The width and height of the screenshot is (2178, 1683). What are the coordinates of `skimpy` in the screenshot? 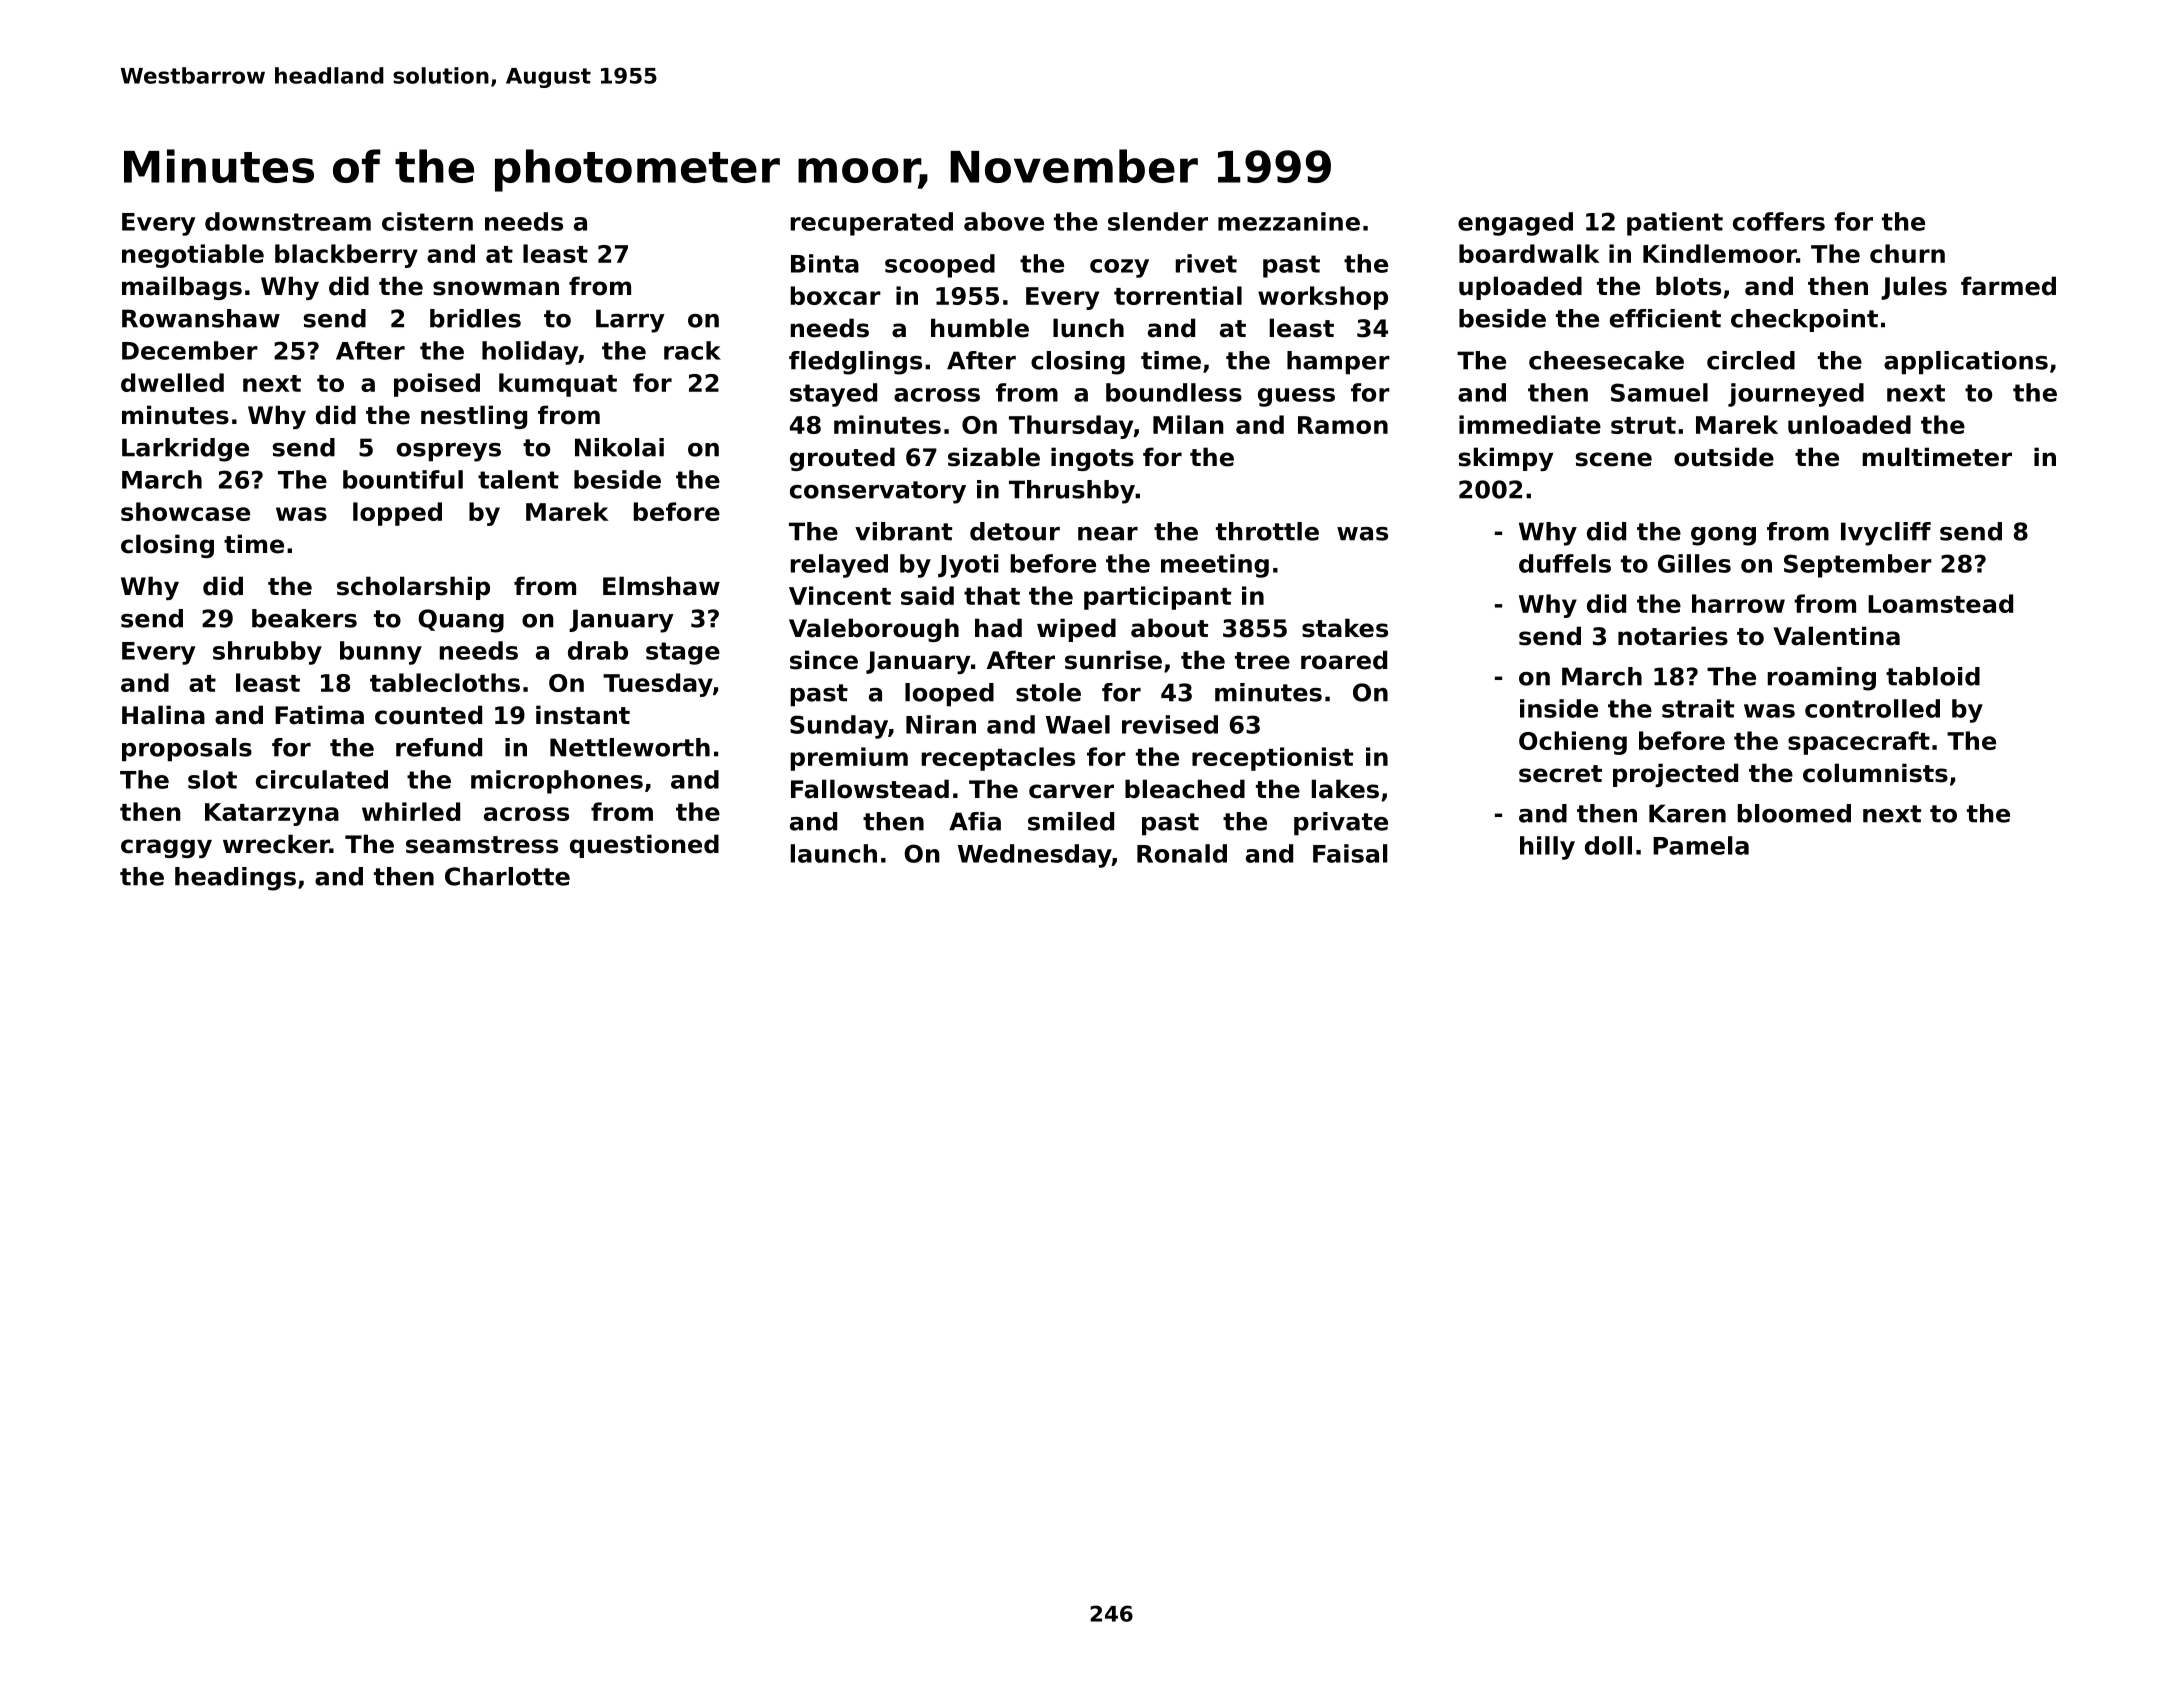 It's located at (1506, 459).
